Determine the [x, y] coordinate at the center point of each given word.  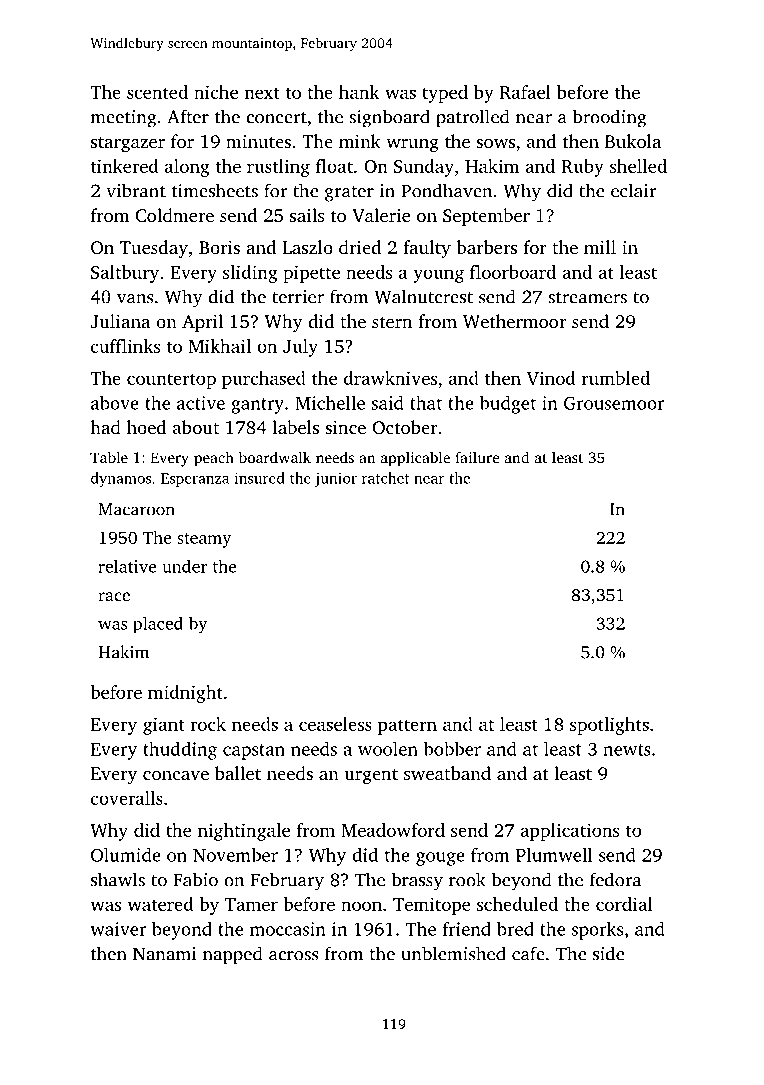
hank [359, 92]
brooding [609, 118]
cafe [528, 953]
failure [477, 457]
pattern [407, 727]
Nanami [164, 954]
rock [208, 724]
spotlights [609, 726]
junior [335, 479]
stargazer [128, 144]
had [105, 427]
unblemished [453, 953]
